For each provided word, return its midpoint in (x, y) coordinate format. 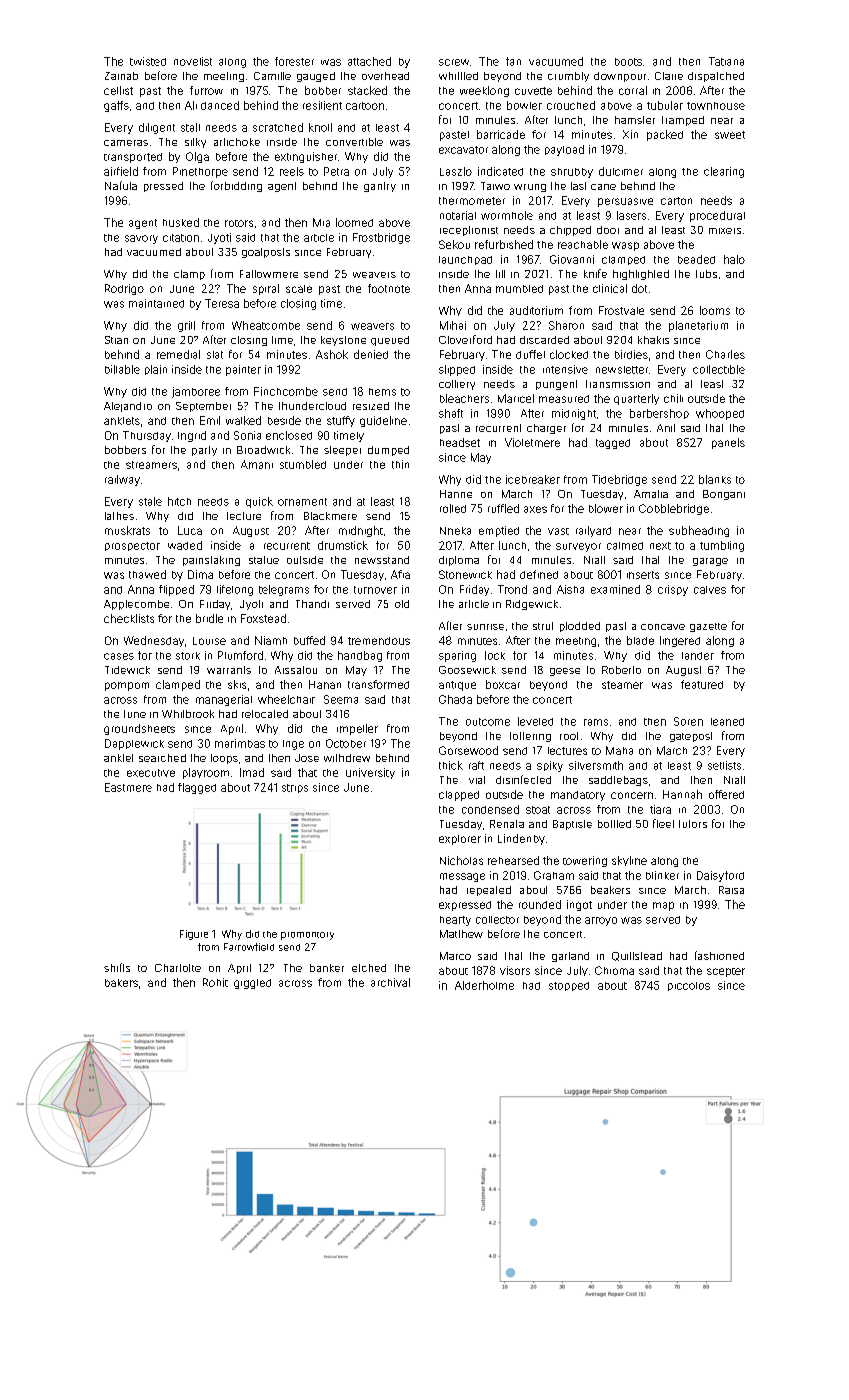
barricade (501, 134)
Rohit (215, 982)
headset (460, 442)
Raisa (731, 890)
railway (122, 480)
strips (295, 788)
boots (628, 62)
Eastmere (128, 787)
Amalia (651, 494)
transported (133, 158)
